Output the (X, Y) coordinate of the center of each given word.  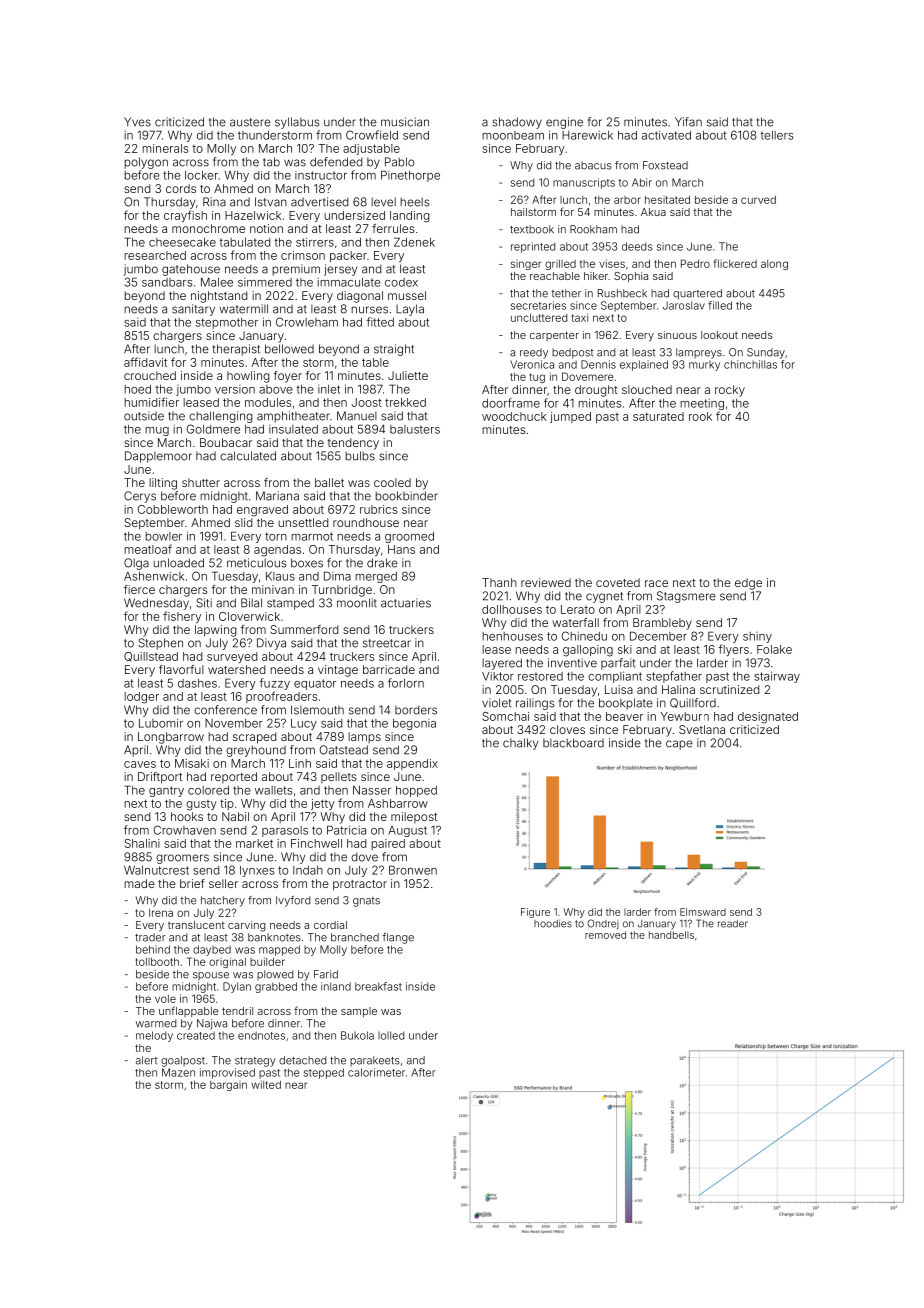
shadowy (517, 123)
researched (155, 255)
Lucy (304, 724)
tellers (777, 135)
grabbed (276, 987)
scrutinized (729, 689)
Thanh (499, 582)
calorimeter (376, 1072)
